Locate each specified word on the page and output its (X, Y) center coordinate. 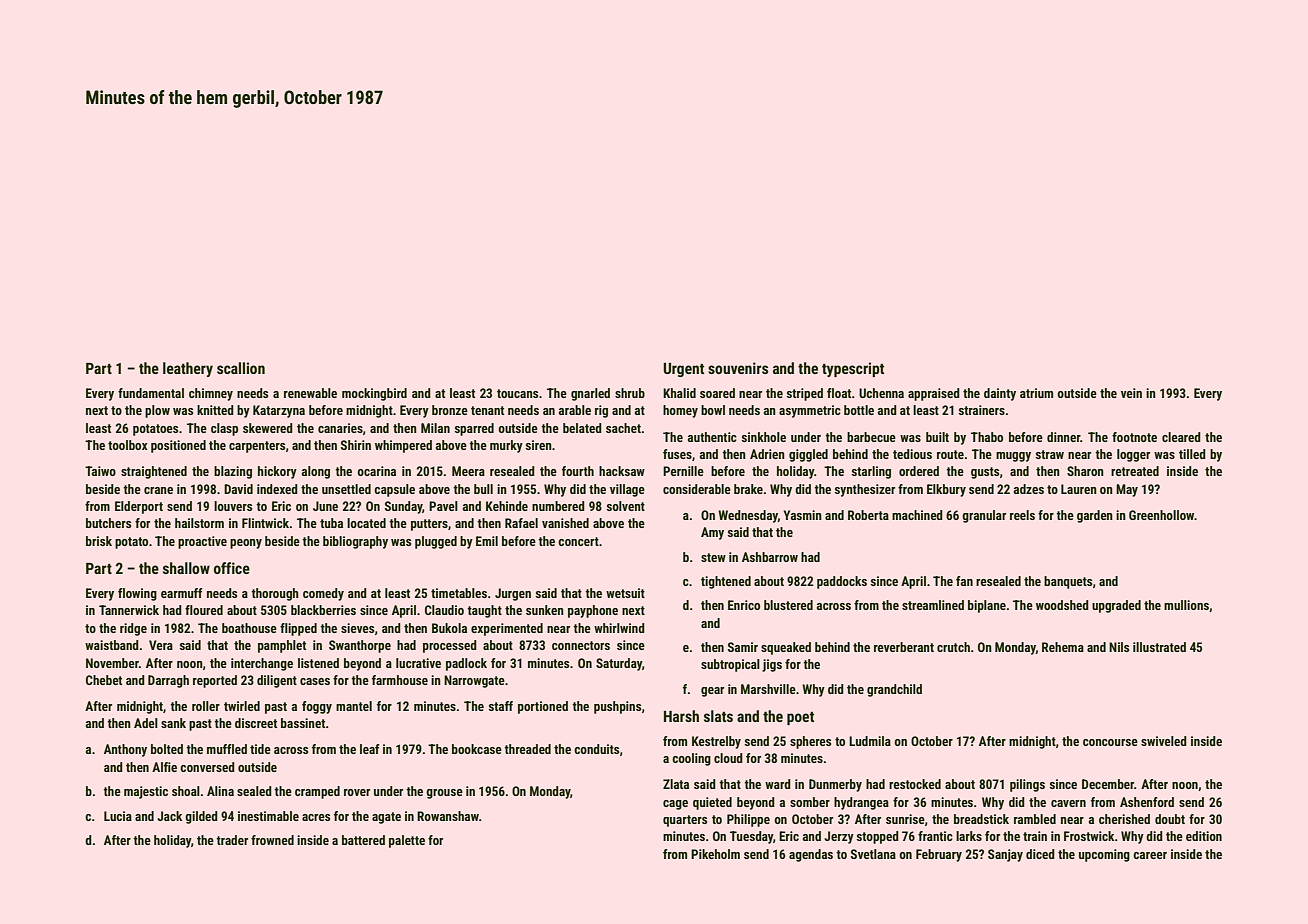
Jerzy (839, 837)
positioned (178, 446)
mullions (1186, 605)
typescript (853, 369)
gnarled (590, 394)
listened (318, 663)
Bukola (449, 628)
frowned (272, 840)
